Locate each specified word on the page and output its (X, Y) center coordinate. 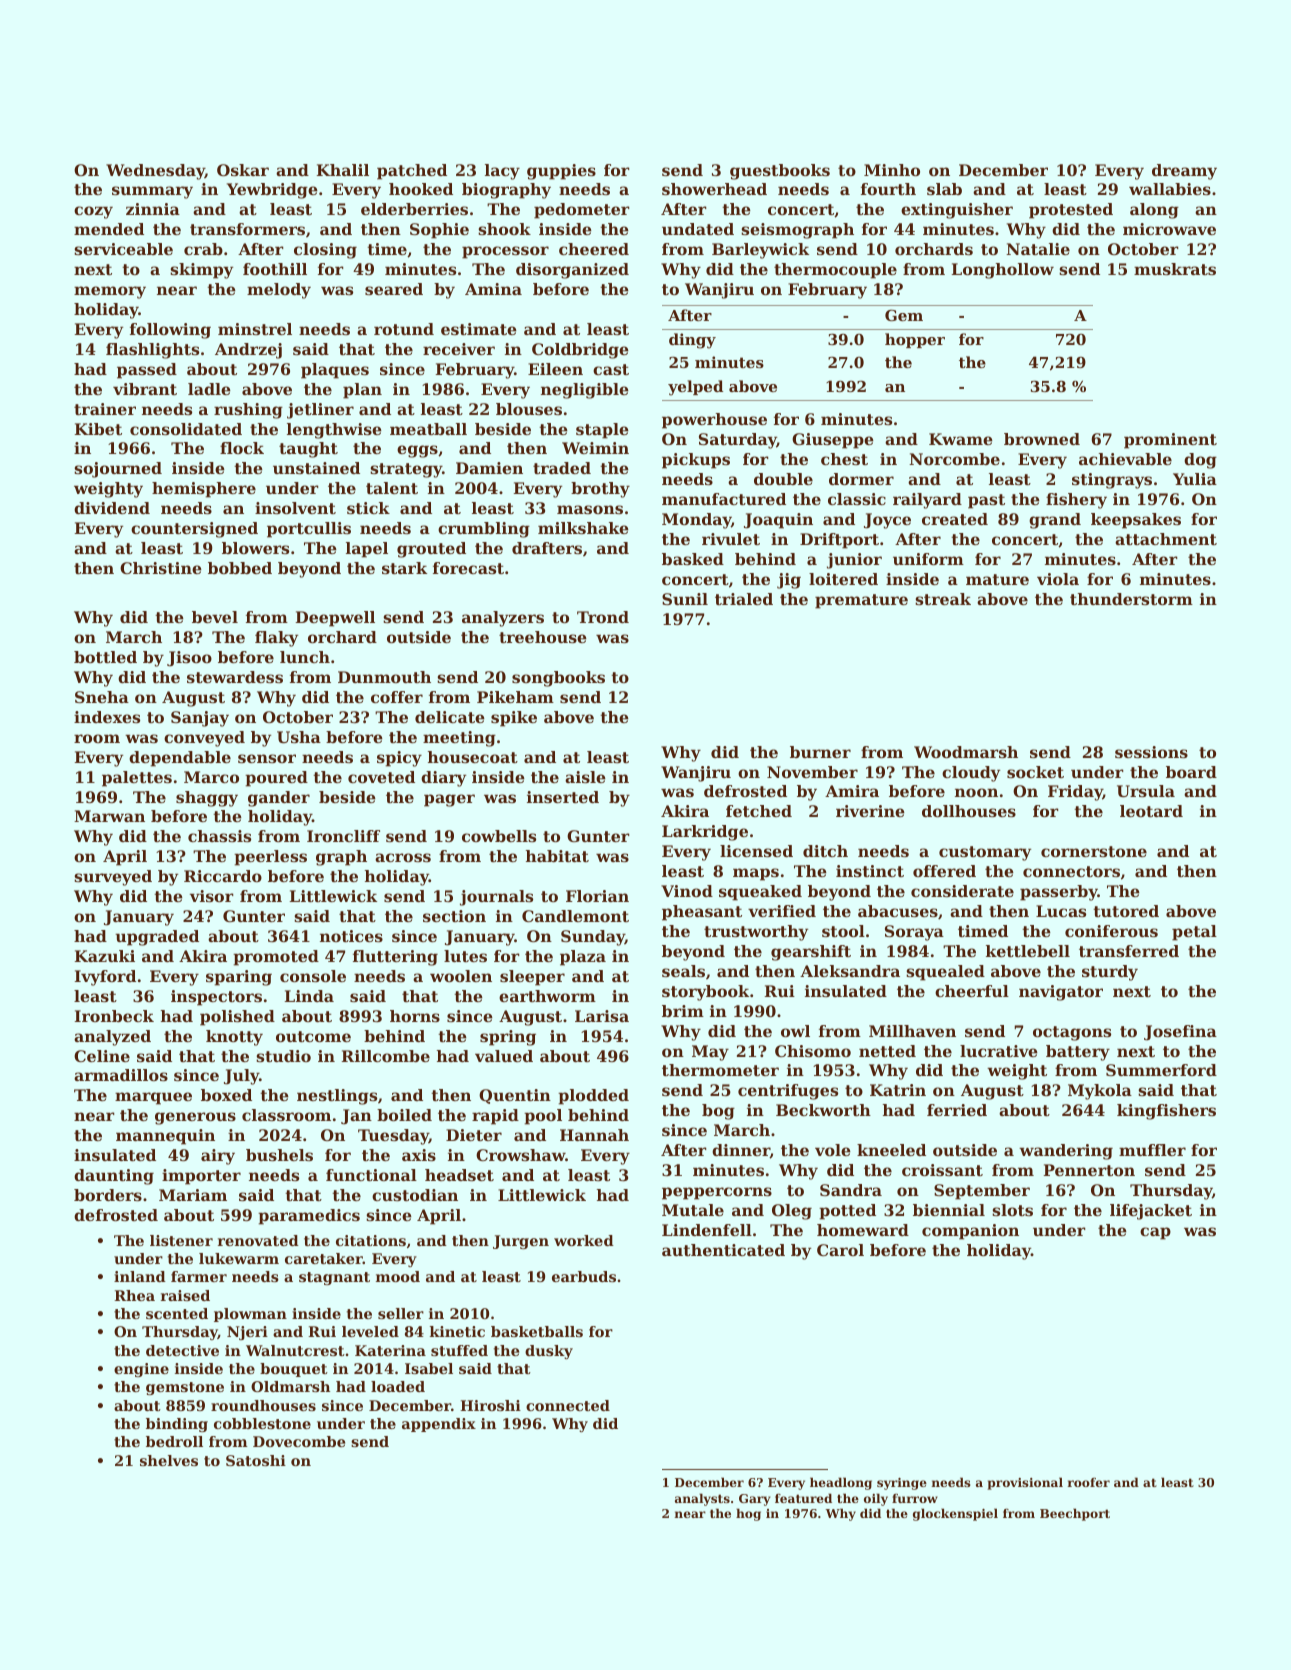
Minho (892, 170)
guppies (561, 172)
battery (1078, 1053)
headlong (841, 1483)
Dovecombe (299, 1441)
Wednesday (155, 172)
